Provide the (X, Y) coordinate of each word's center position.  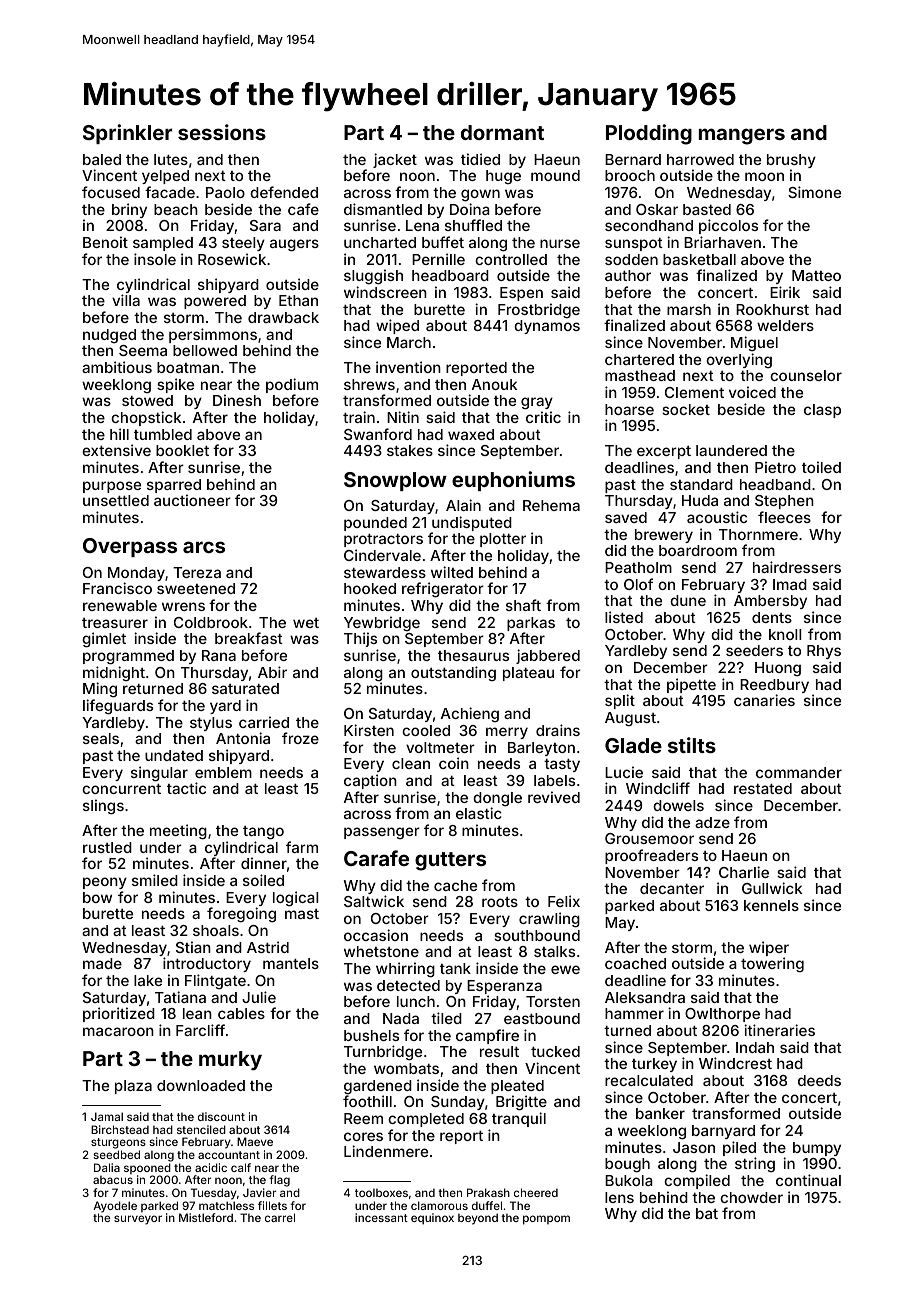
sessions (222, 132)
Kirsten (369, 730)
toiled (821, 467)
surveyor (138, 1220)
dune (688, 600)
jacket (395, 160)
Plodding (649, 134)
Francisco (117, 588)
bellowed (205, 350)
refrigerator (443, 590)
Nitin (403, 417)
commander (799, 772)
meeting (178, 832)
